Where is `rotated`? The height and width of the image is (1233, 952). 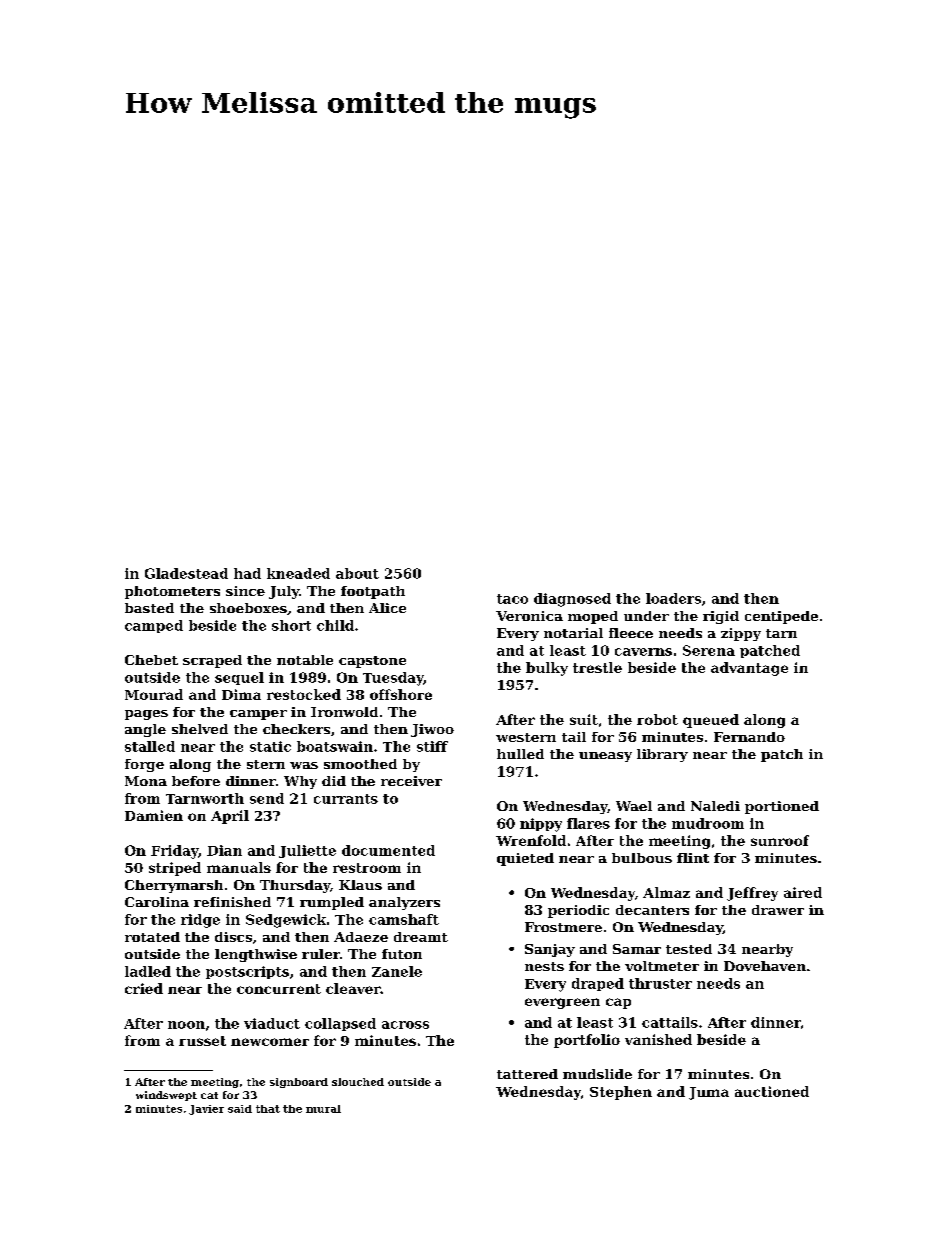
rotated is located at coordinates (152, 937).
